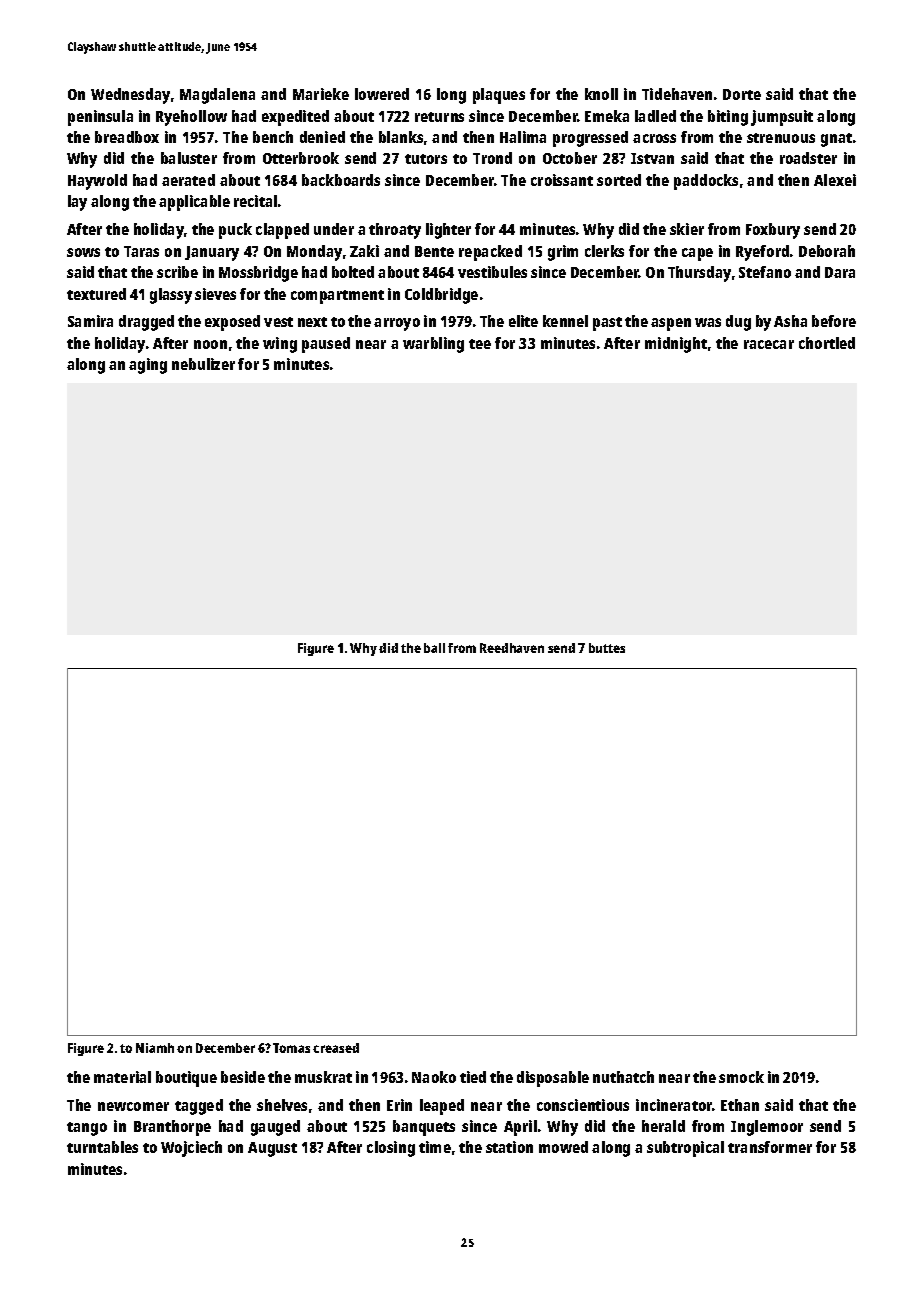  Describe the element at coordinates (90, 321) in the page. I see `Samira` at that location.
